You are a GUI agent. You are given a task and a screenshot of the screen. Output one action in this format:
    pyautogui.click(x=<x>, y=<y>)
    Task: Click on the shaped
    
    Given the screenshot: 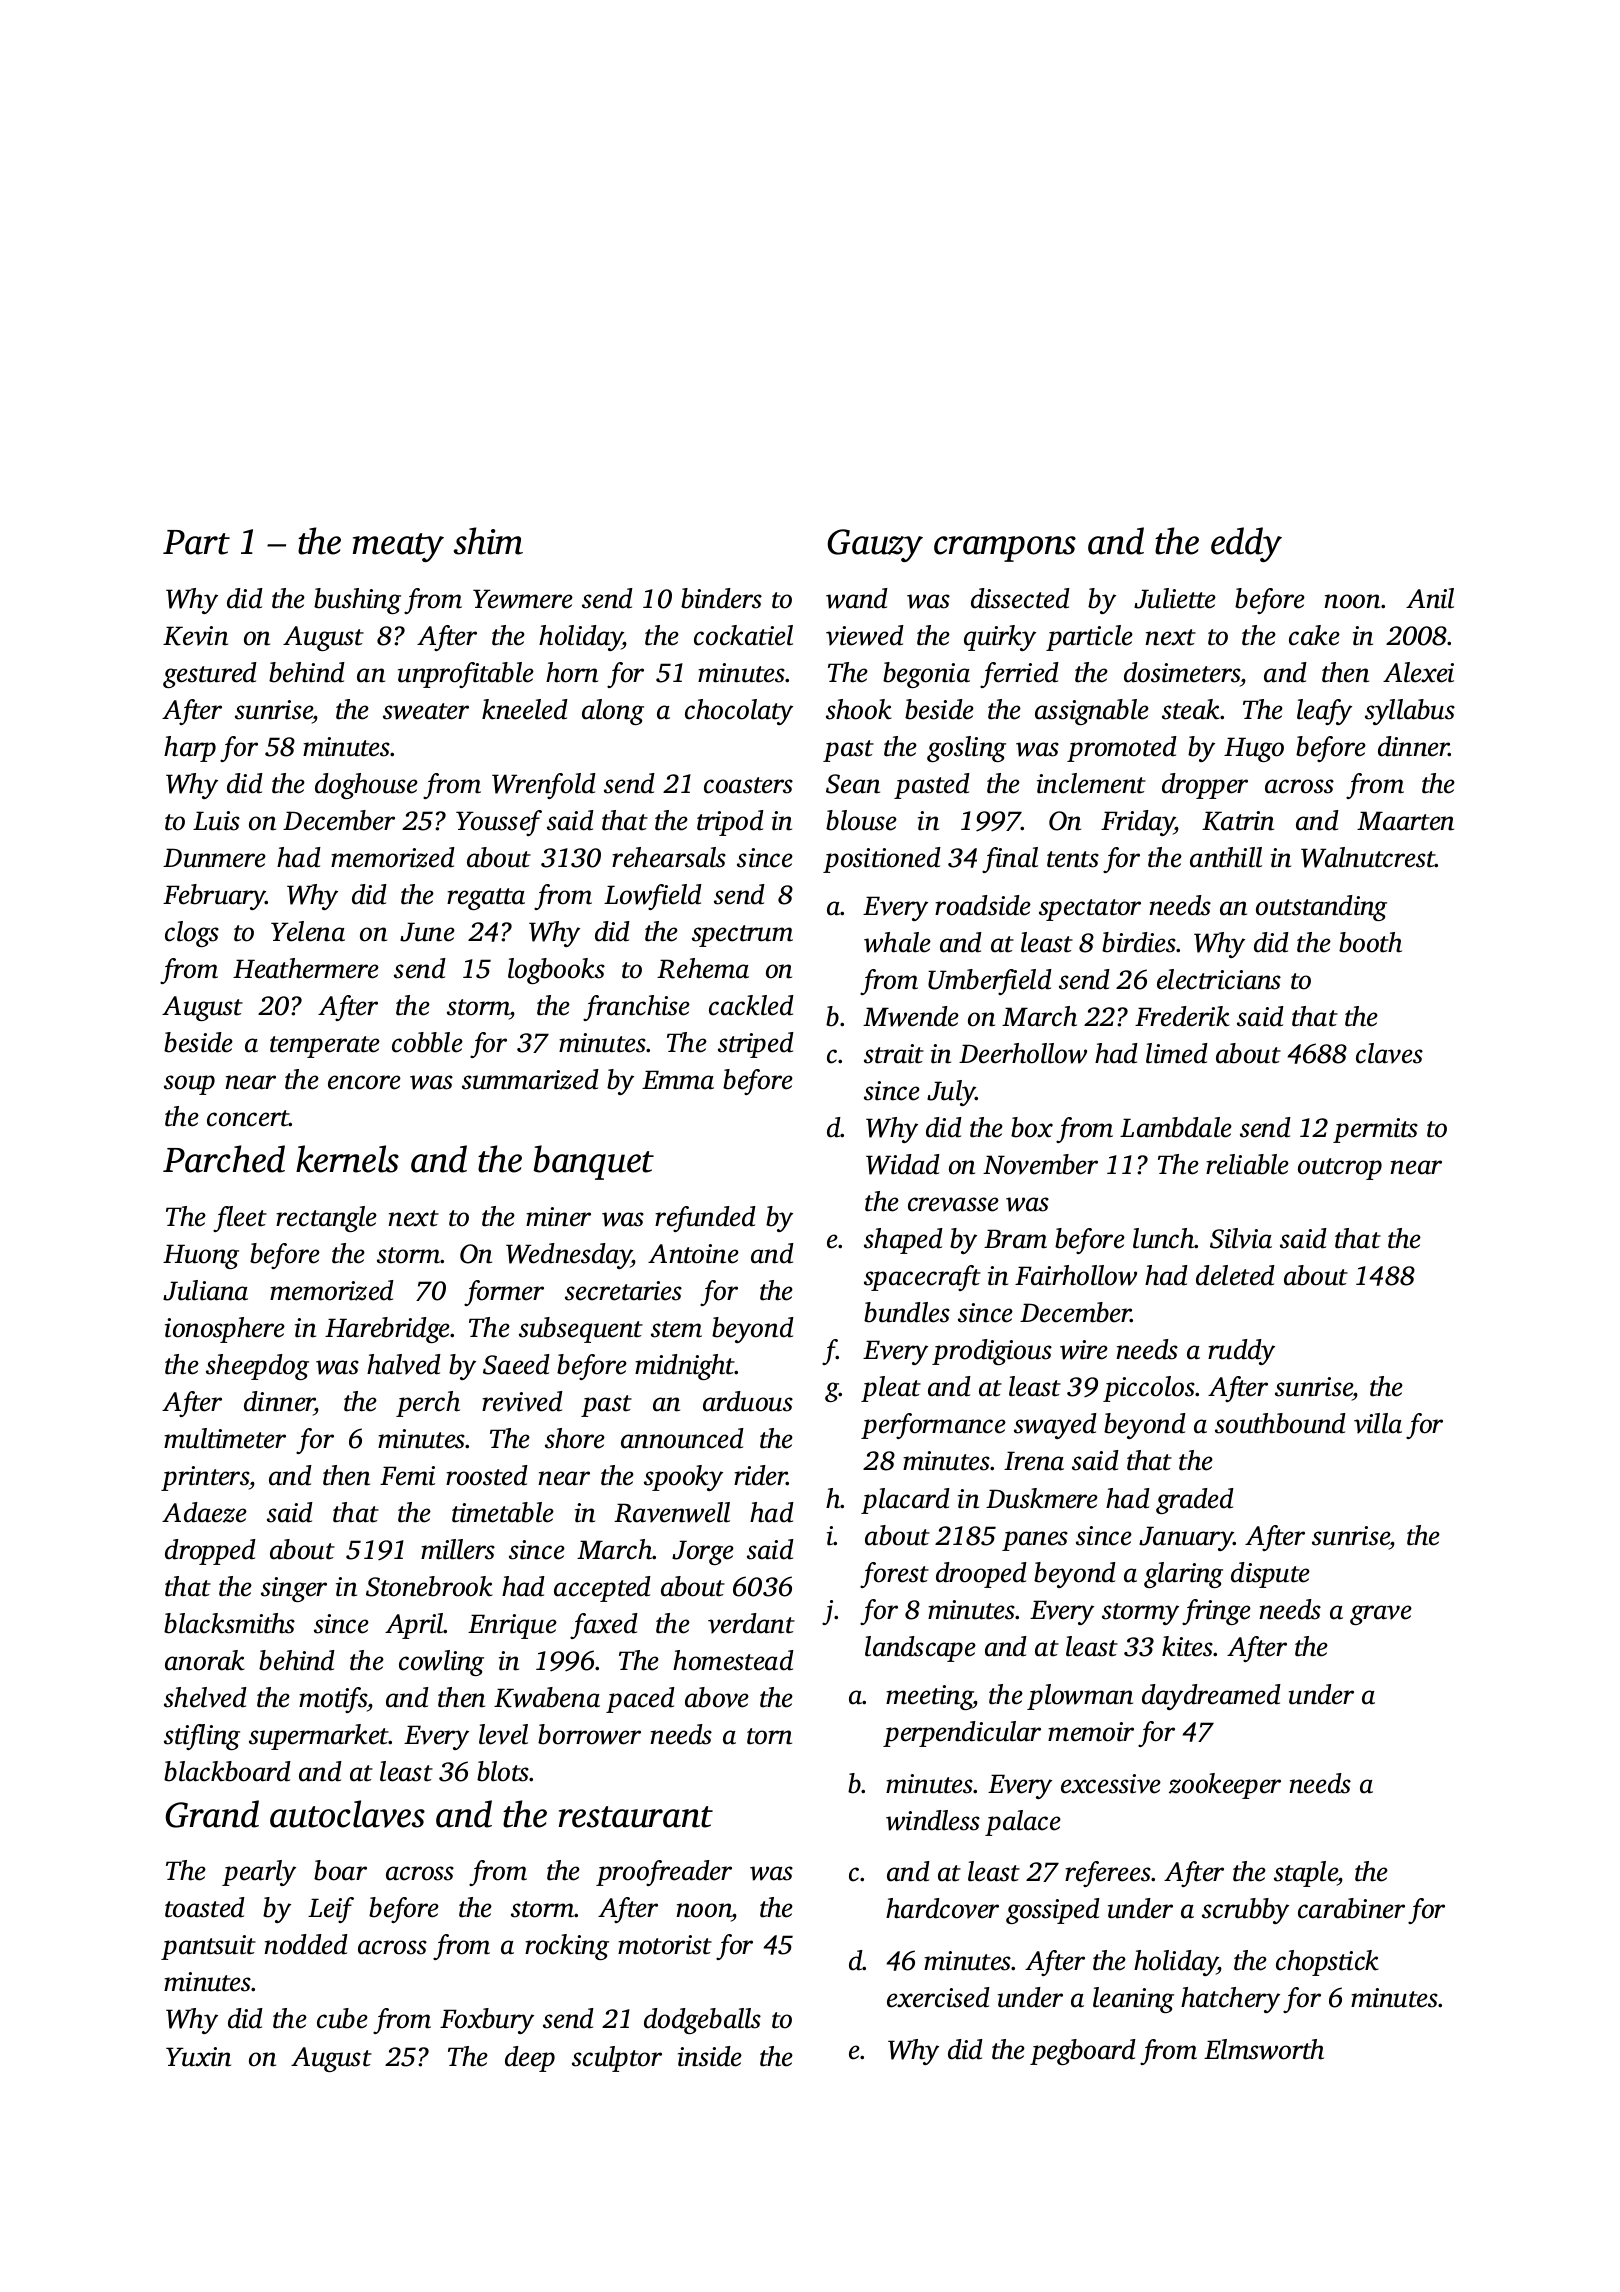 What is the action you would take?
    pyautogui.click(x=903, y=1241)
